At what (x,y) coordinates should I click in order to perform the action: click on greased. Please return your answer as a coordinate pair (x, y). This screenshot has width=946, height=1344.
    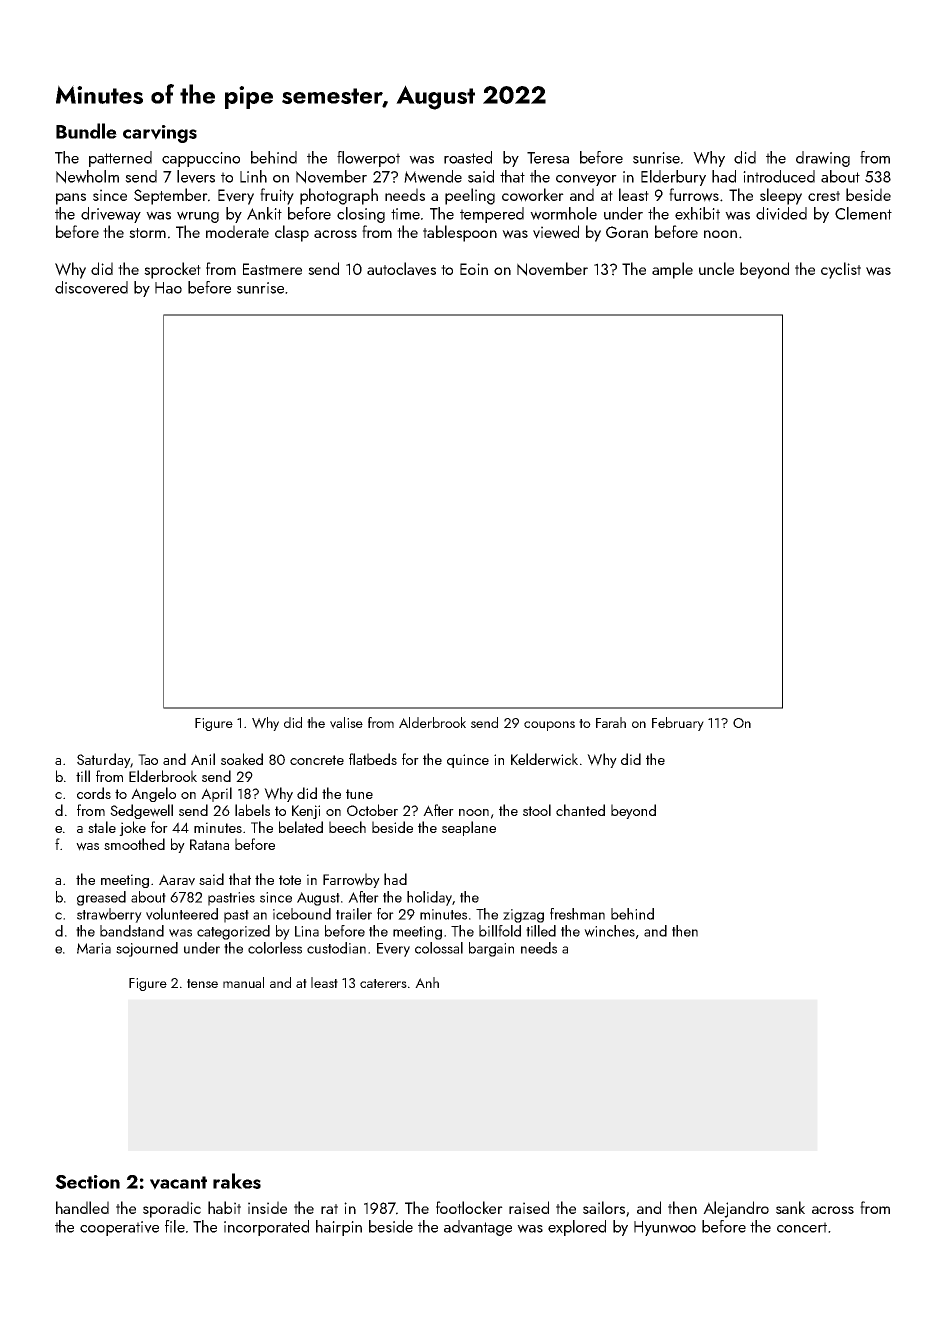
    Looking at the image, I should click on (101, 898).
